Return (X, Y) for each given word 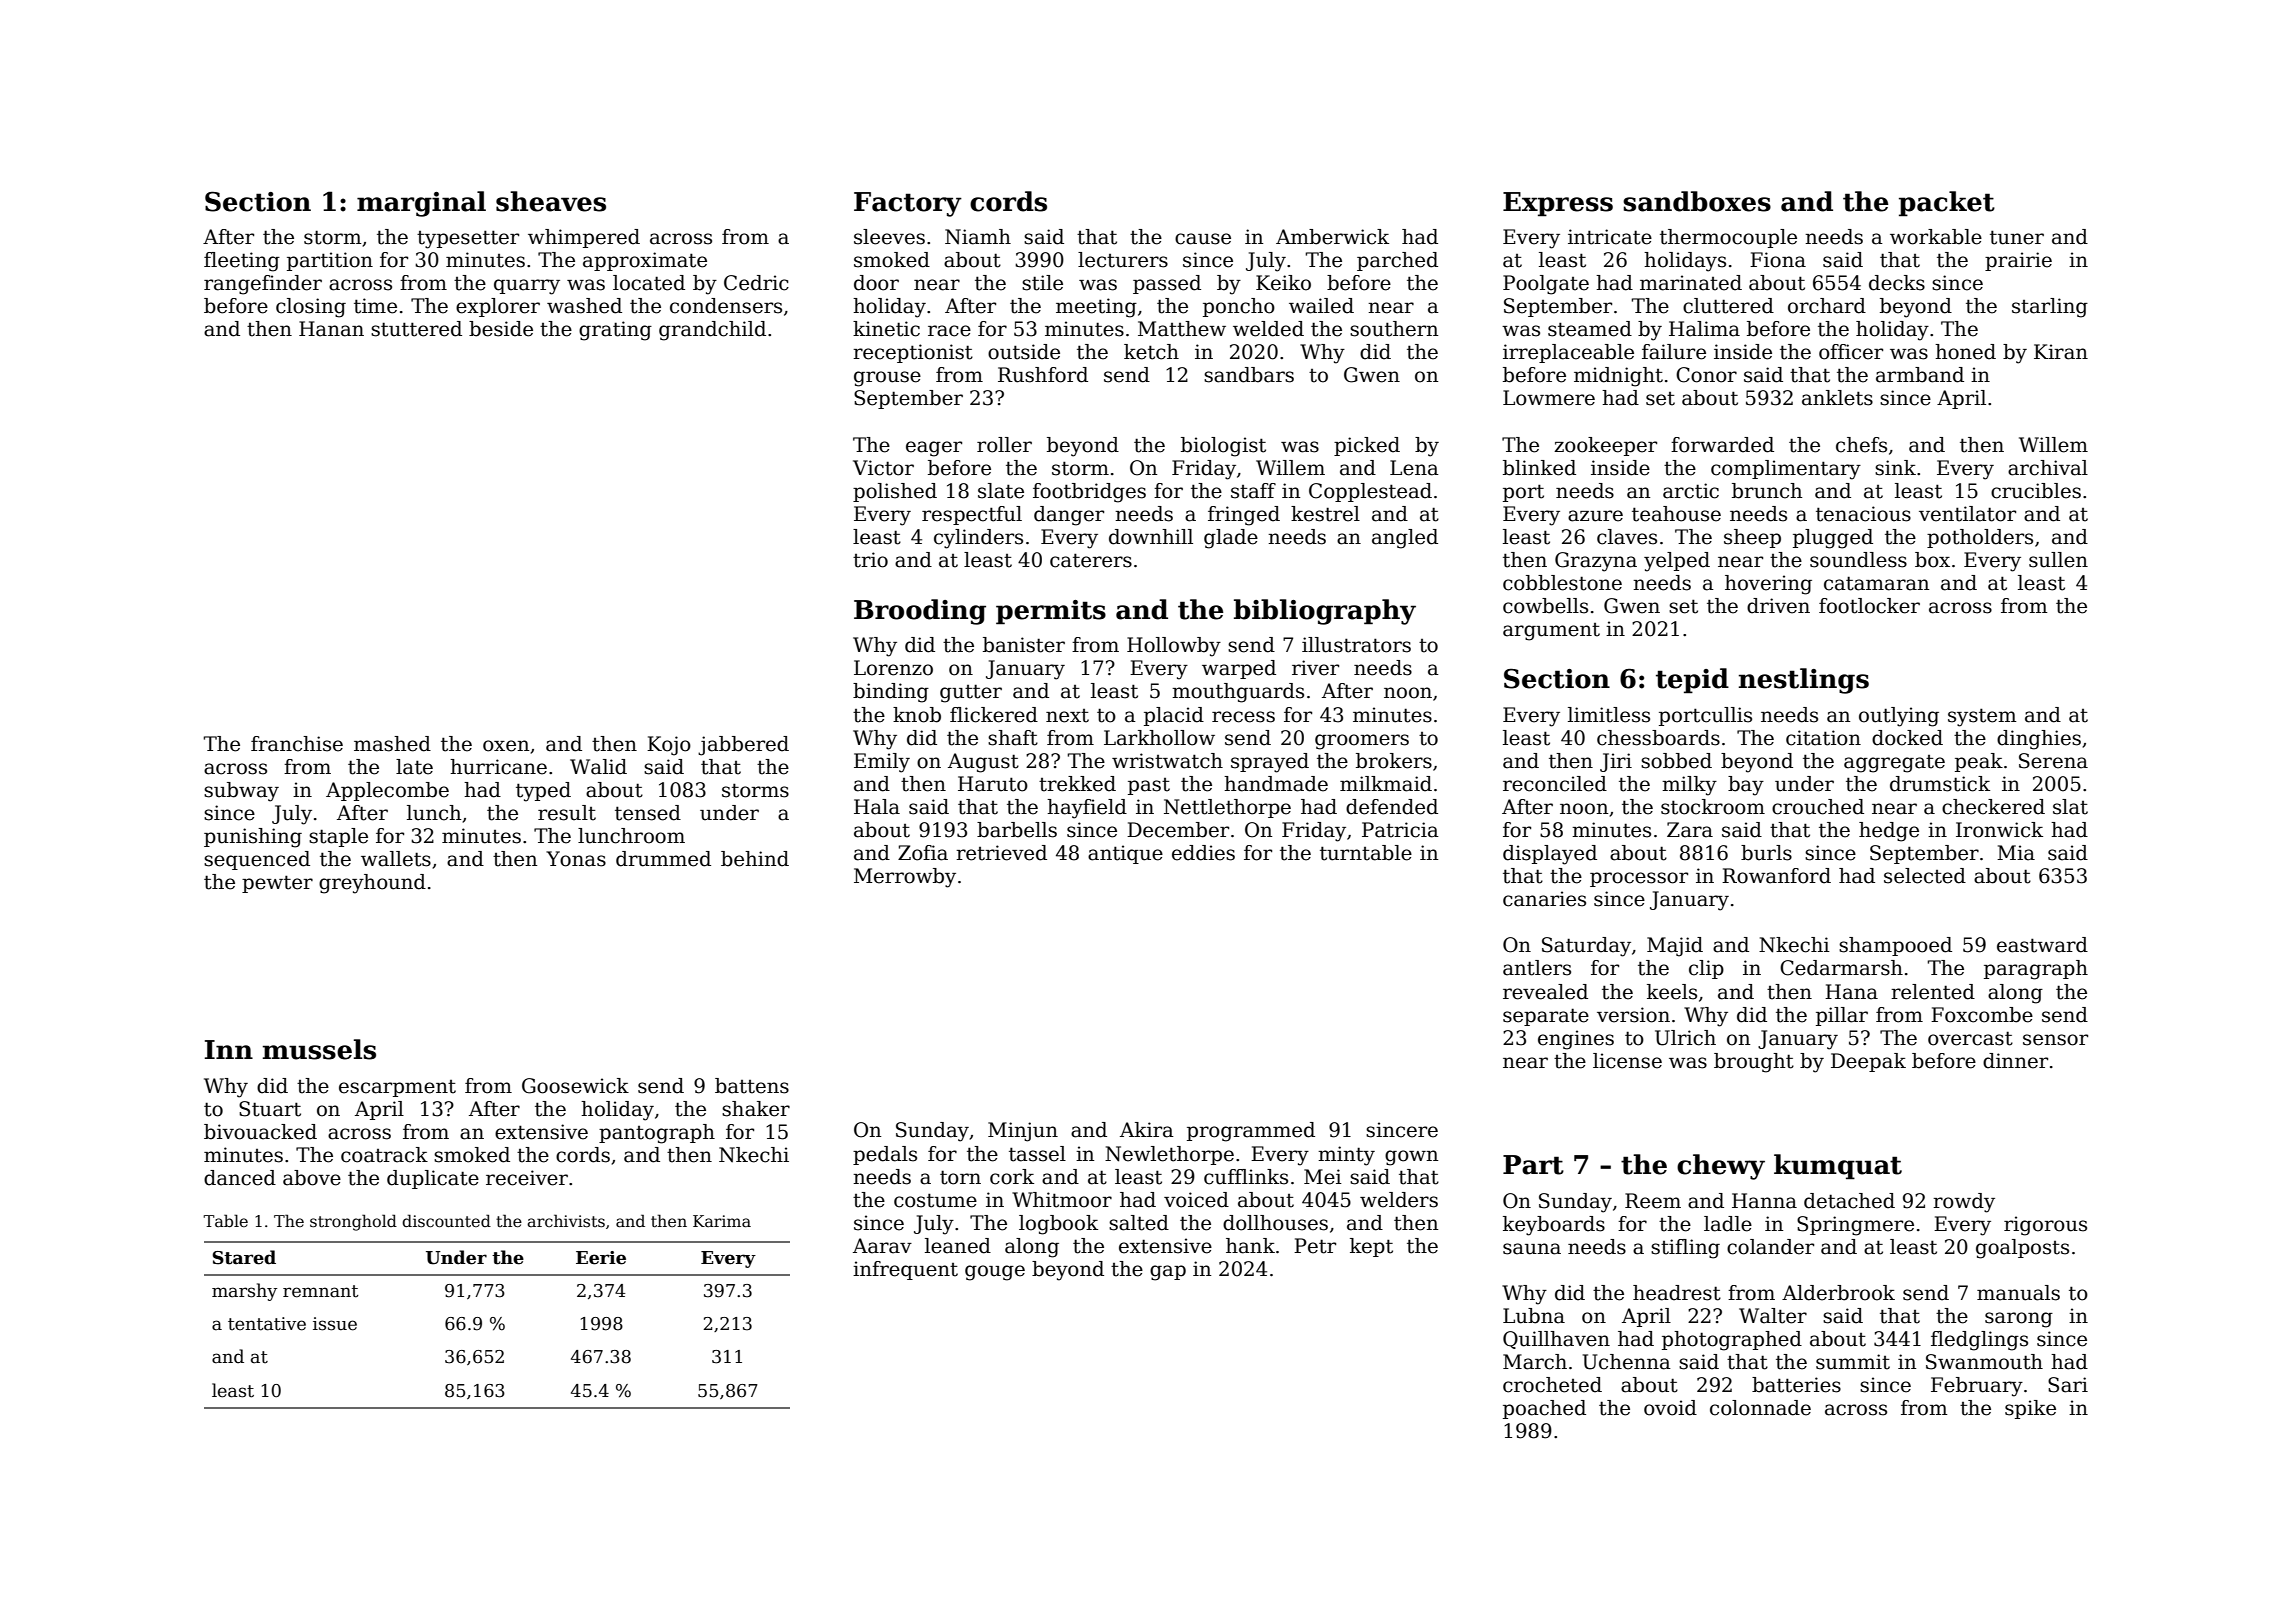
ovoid (1670, 1408)
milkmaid (1386, 784)
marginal (421, 204)
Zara (1690, 830)
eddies (1203, 853)
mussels (319, 1049)
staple (338, 837)
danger (1069, 516)
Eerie (601, 1258)
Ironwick (1999, 830)
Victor (883, 468)
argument (1551, 632)
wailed (1321, 306)
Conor (1706, 375)
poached (1544, 1409)
